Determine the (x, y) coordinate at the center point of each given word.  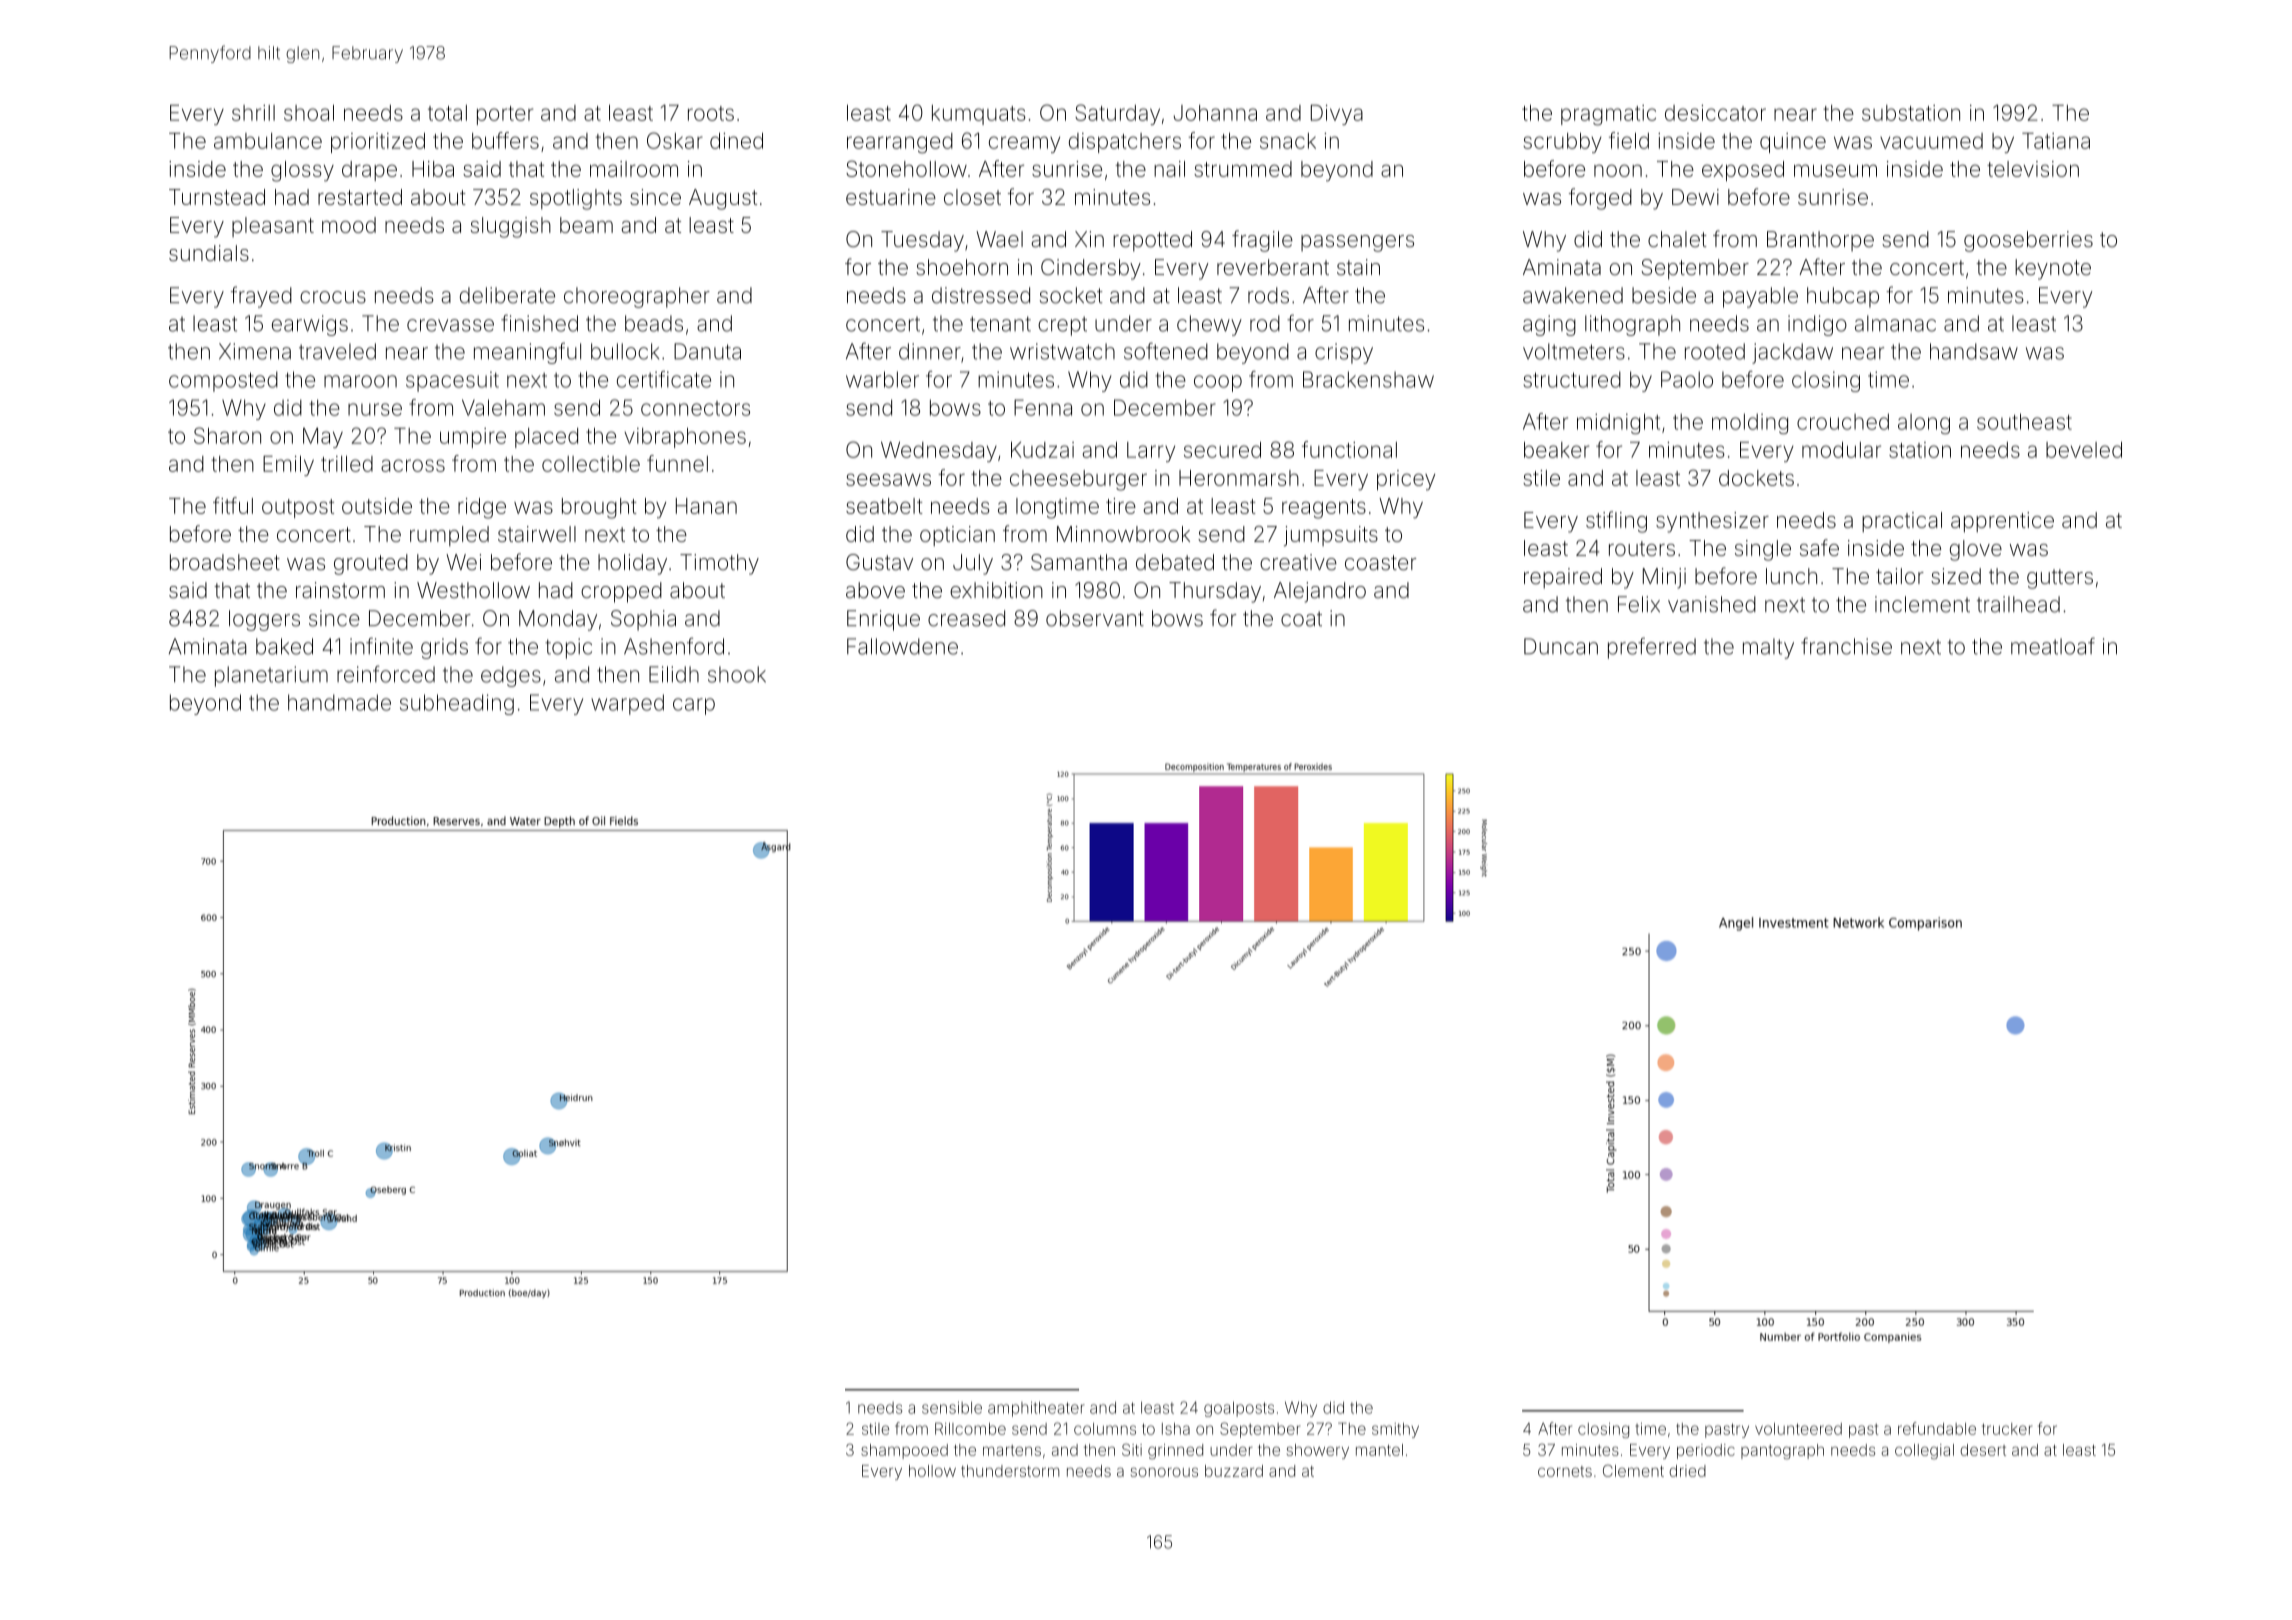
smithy (1395, 1430)
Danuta (707, 351)
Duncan (1561, 646)
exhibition (996, 590)
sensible (952, 1407)
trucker (2007, 1429)
